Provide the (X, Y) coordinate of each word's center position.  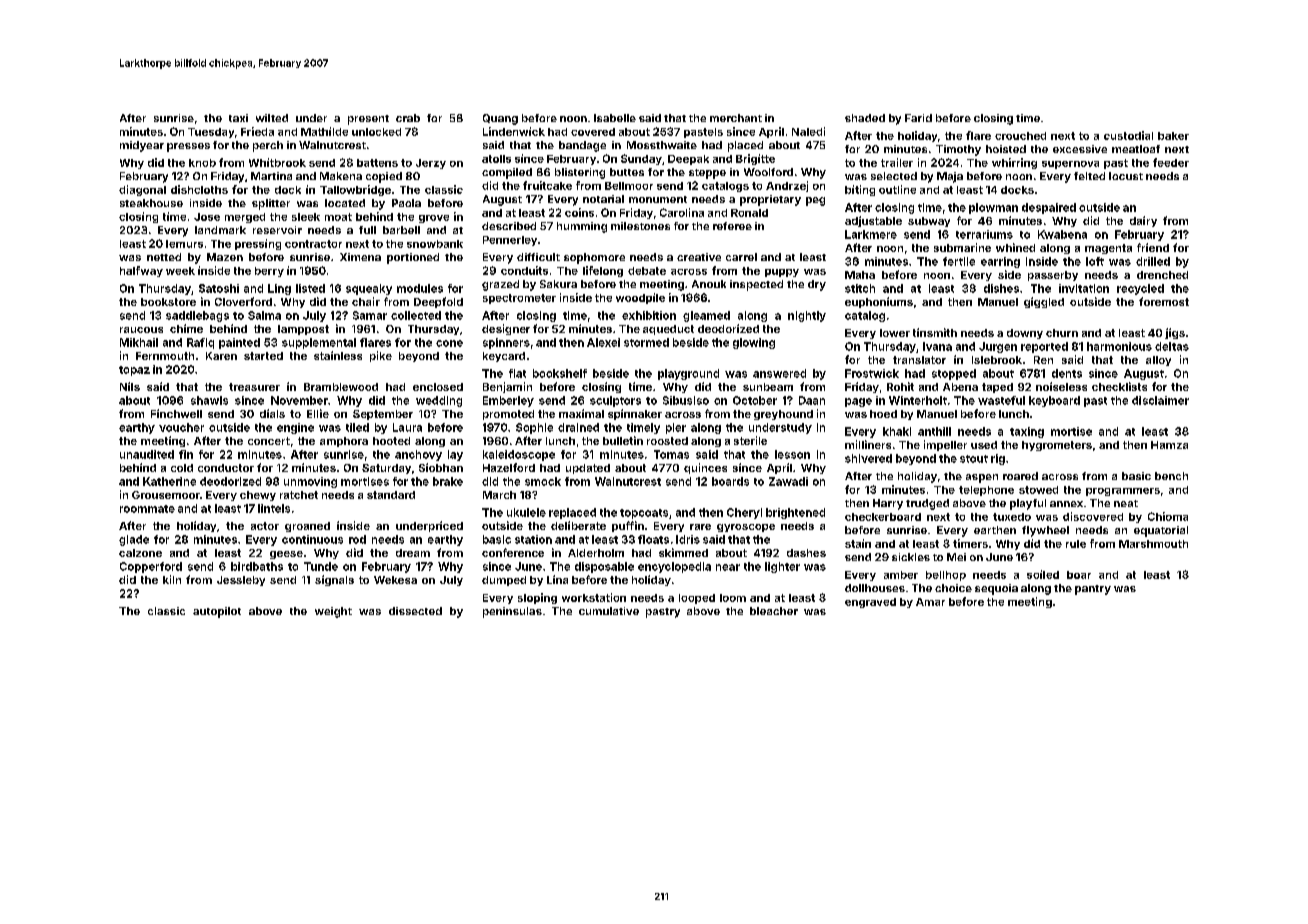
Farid (918, 118)
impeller (945, 445)
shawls (209, 400)
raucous (141, 330)
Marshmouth (1153, 544)
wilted (272, 118)
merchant (736, 118)
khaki (897, 431)
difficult (538, 257)
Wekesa (395, 580)
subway (929, 222)
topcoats (644, 514)
